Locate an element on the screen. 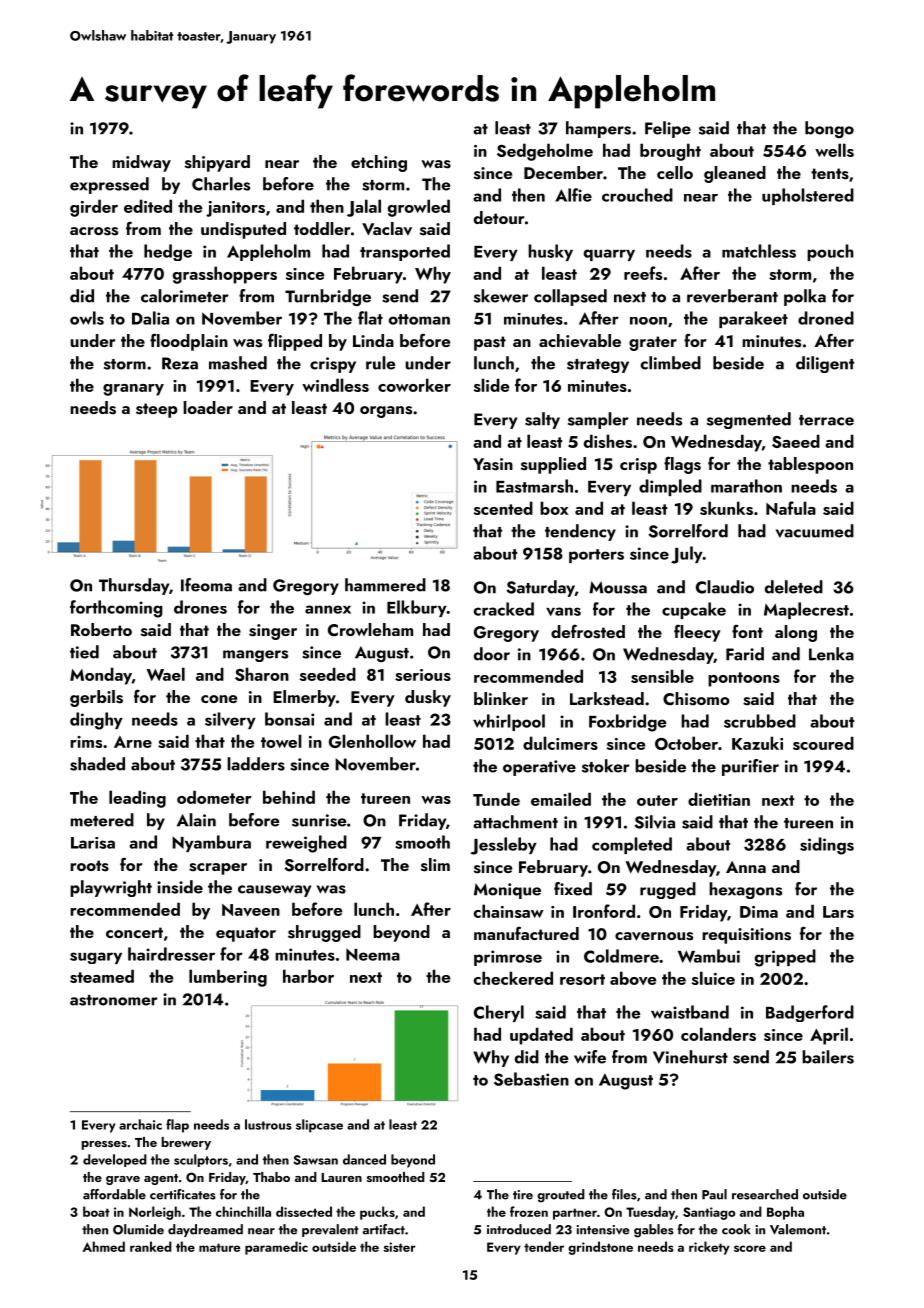 The image size is (924, 1308). sister is located at coordinates (400, 1247).
